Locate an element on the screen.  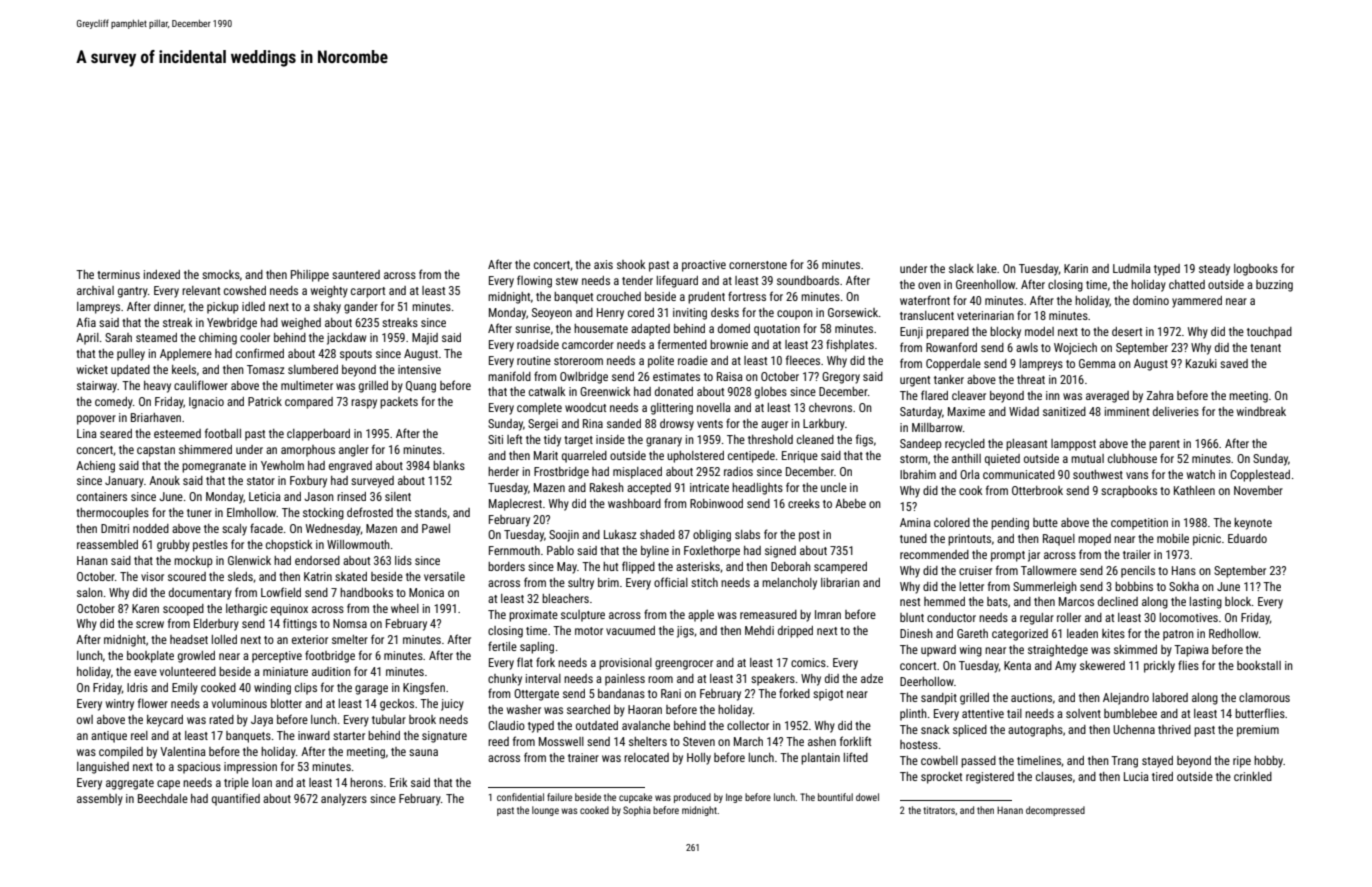
windbreak is located at coordinates (1261, 411).
